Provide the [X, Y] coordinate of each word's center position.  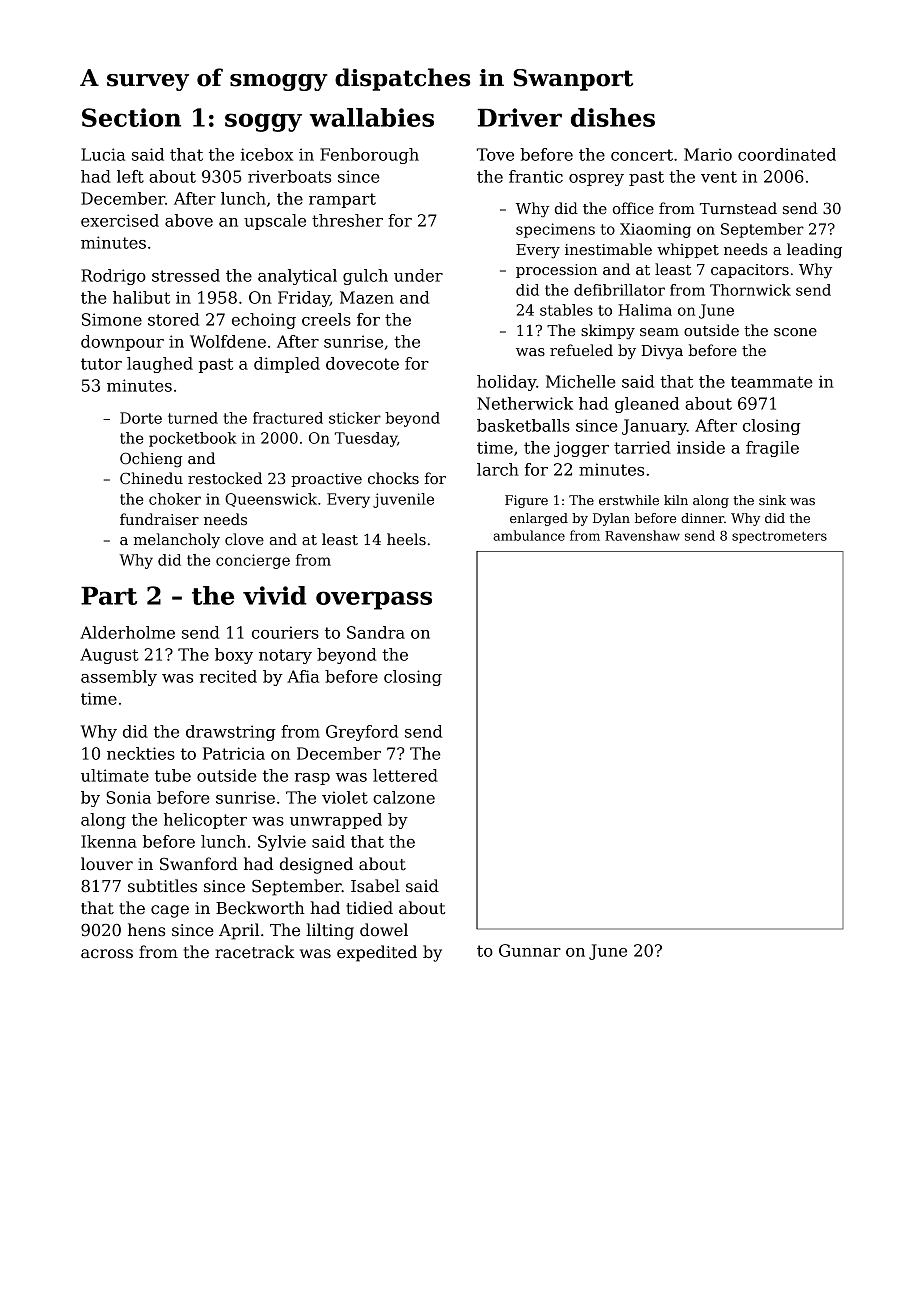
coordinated [787, 154]
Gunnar [530, 950]
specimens [555, 230]
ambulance [529, 535]
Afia [303, 676]
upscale [275, 222]
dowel [384, 930]
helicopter [205, 821]
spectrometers [779, 537]
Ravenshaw [642, 535]
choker [175, 499]
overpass [374, 600]
